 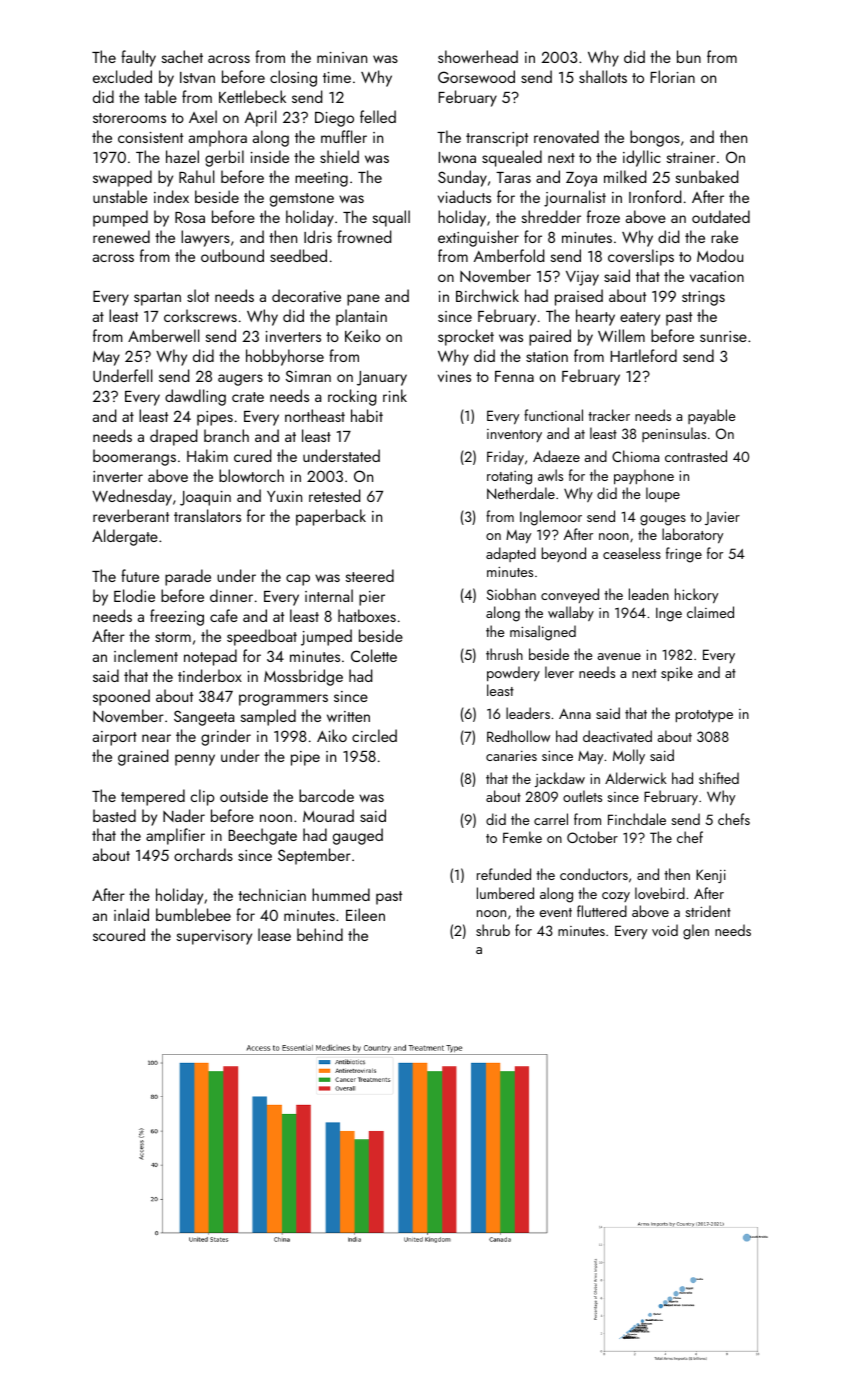 What do you see at coordinates (476, 76) in the page?
I see `Gorsewood` at bounding box center [476, 76].
